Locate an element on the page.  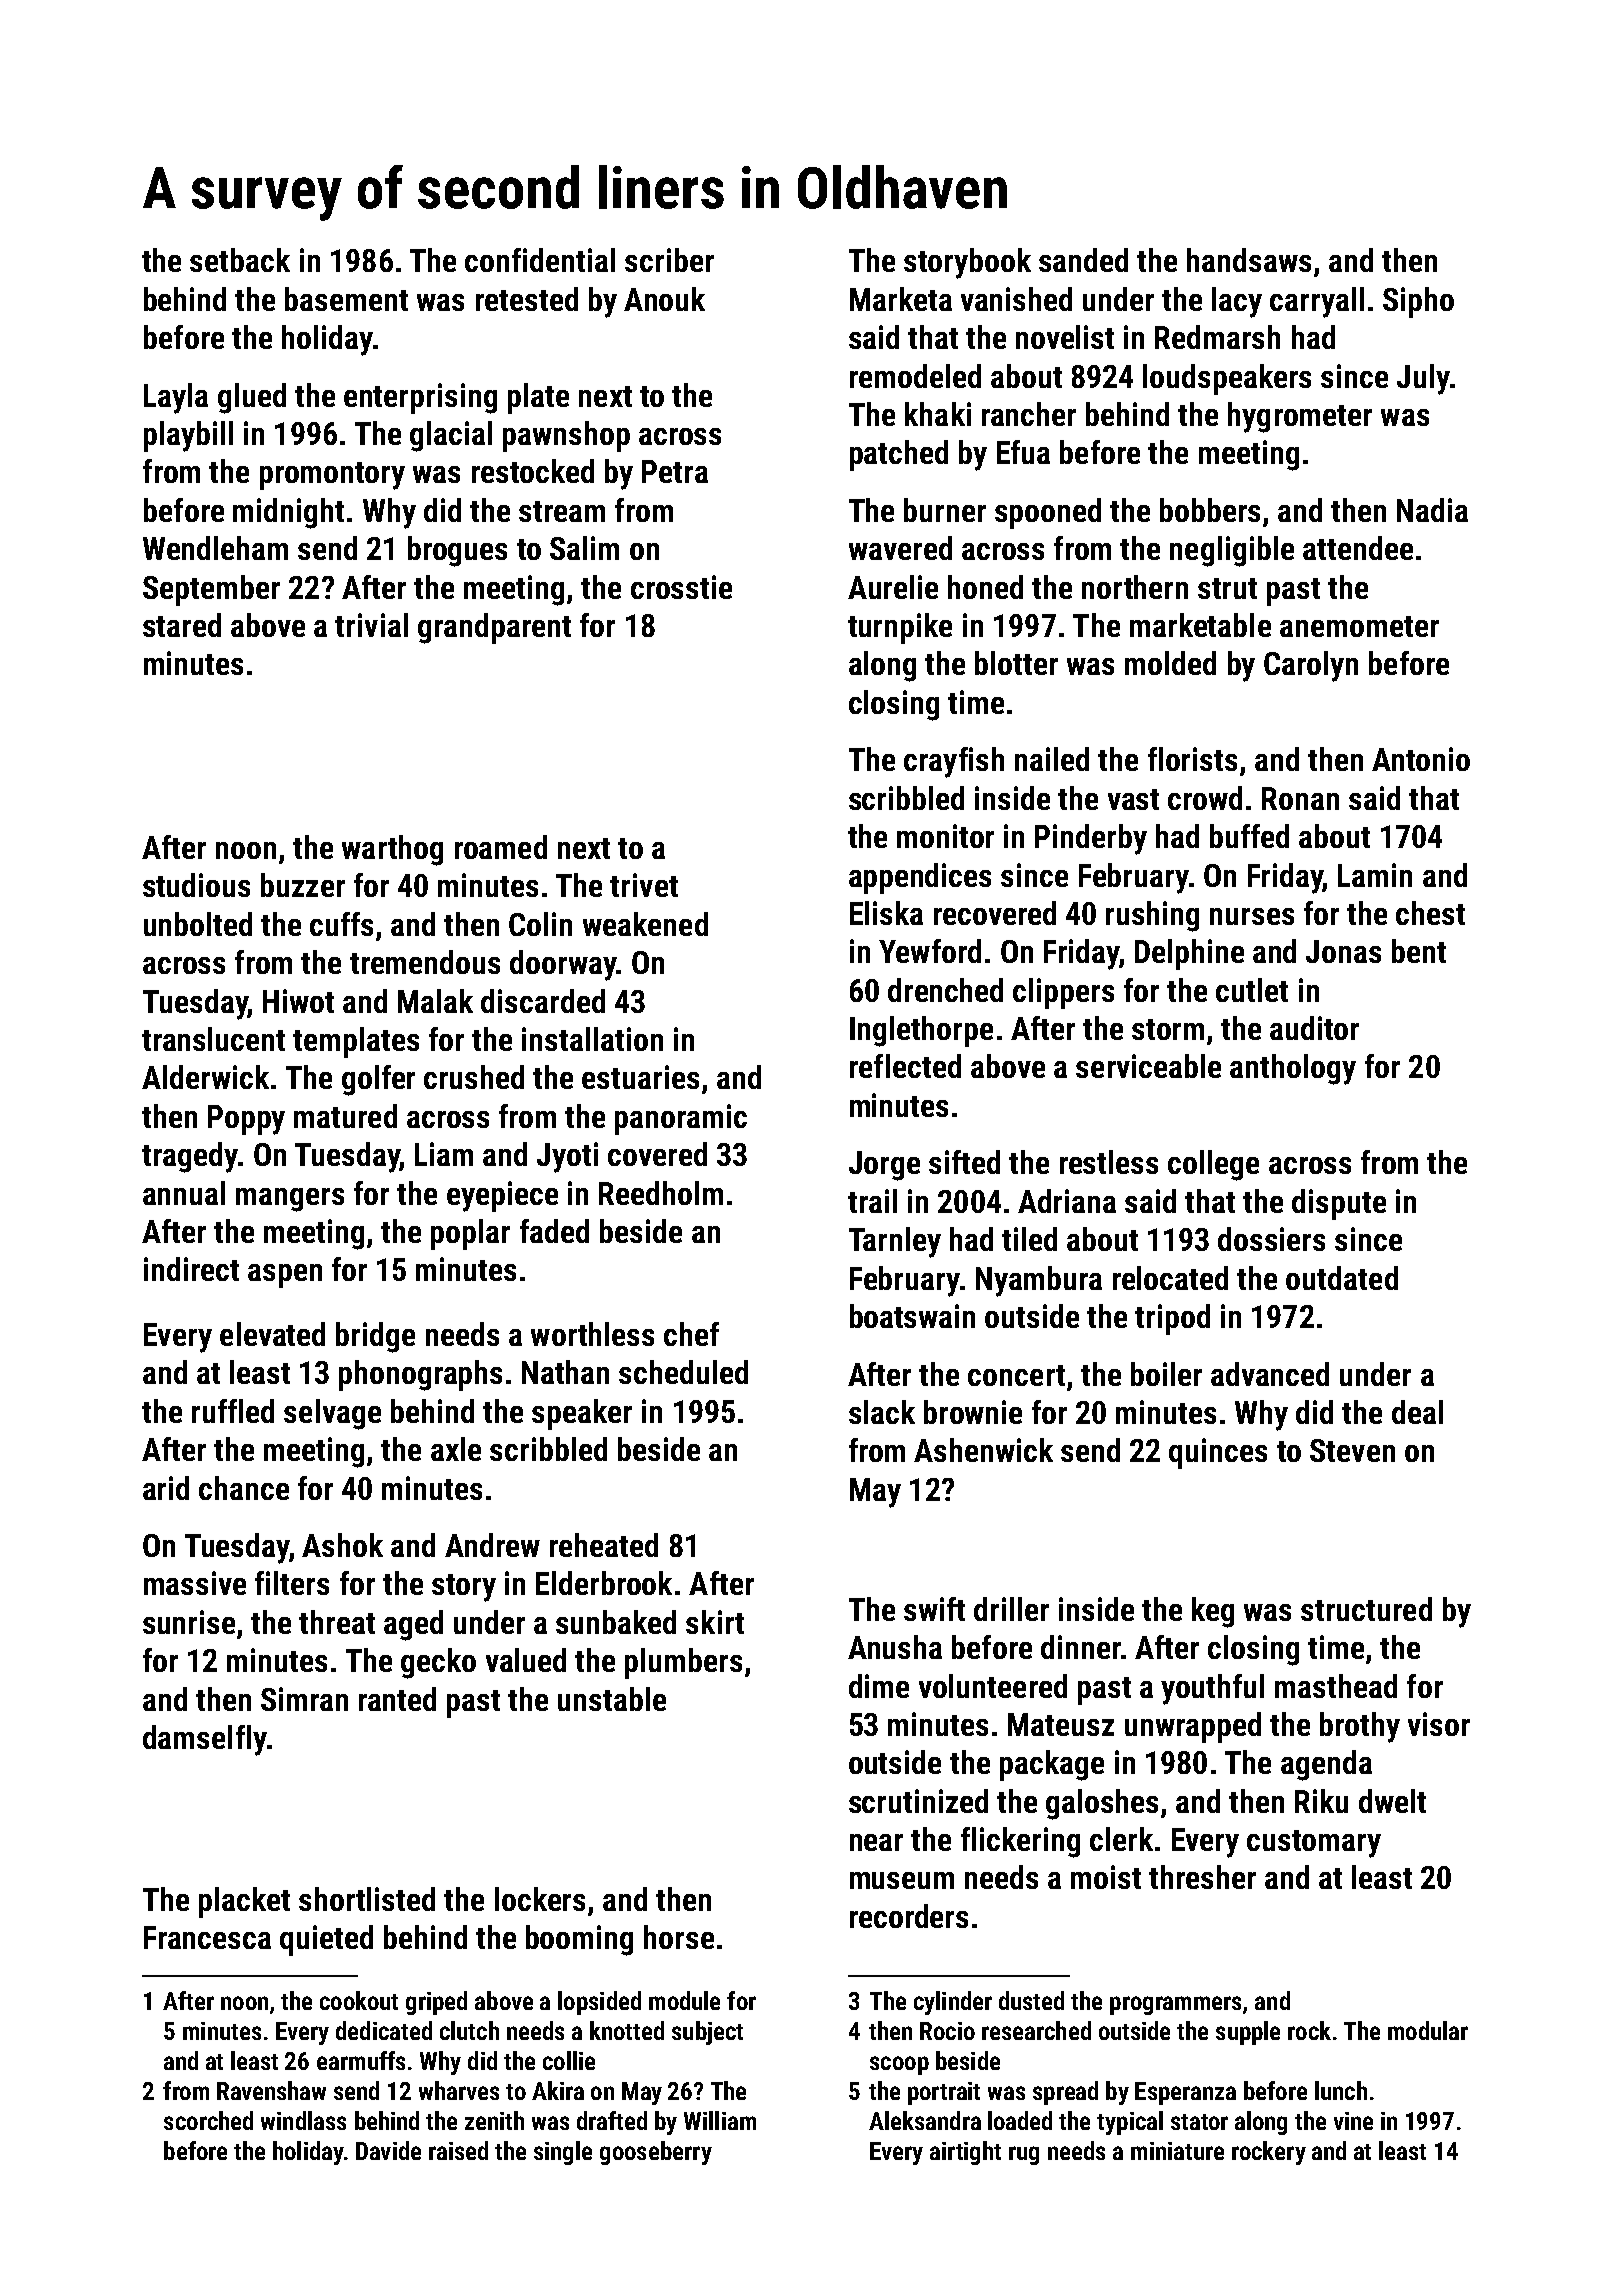
concert is located at coordinates (1016, 1375).
